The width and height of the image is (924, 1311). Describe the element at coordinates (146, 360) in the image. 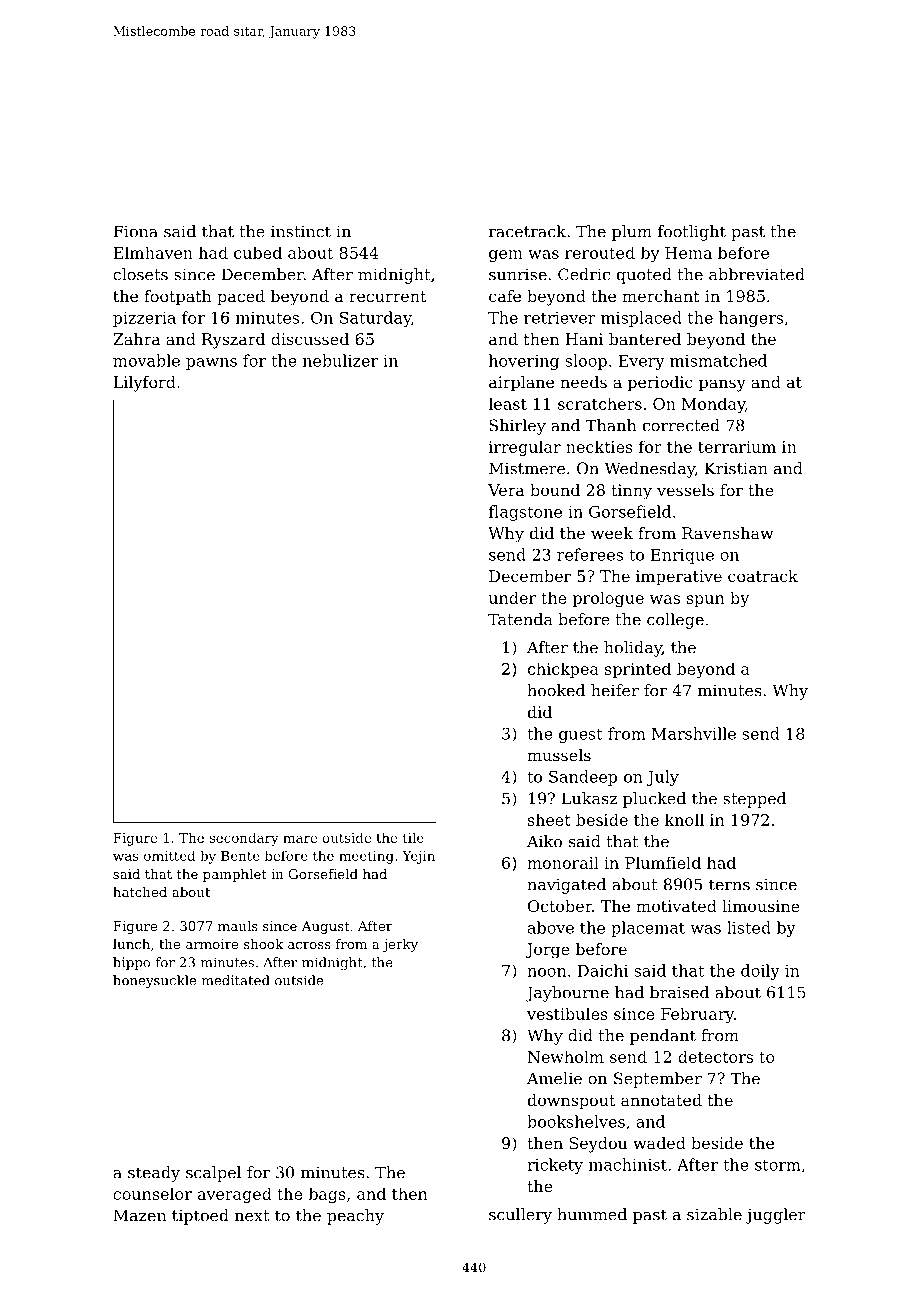

I see `movable` at that location.
